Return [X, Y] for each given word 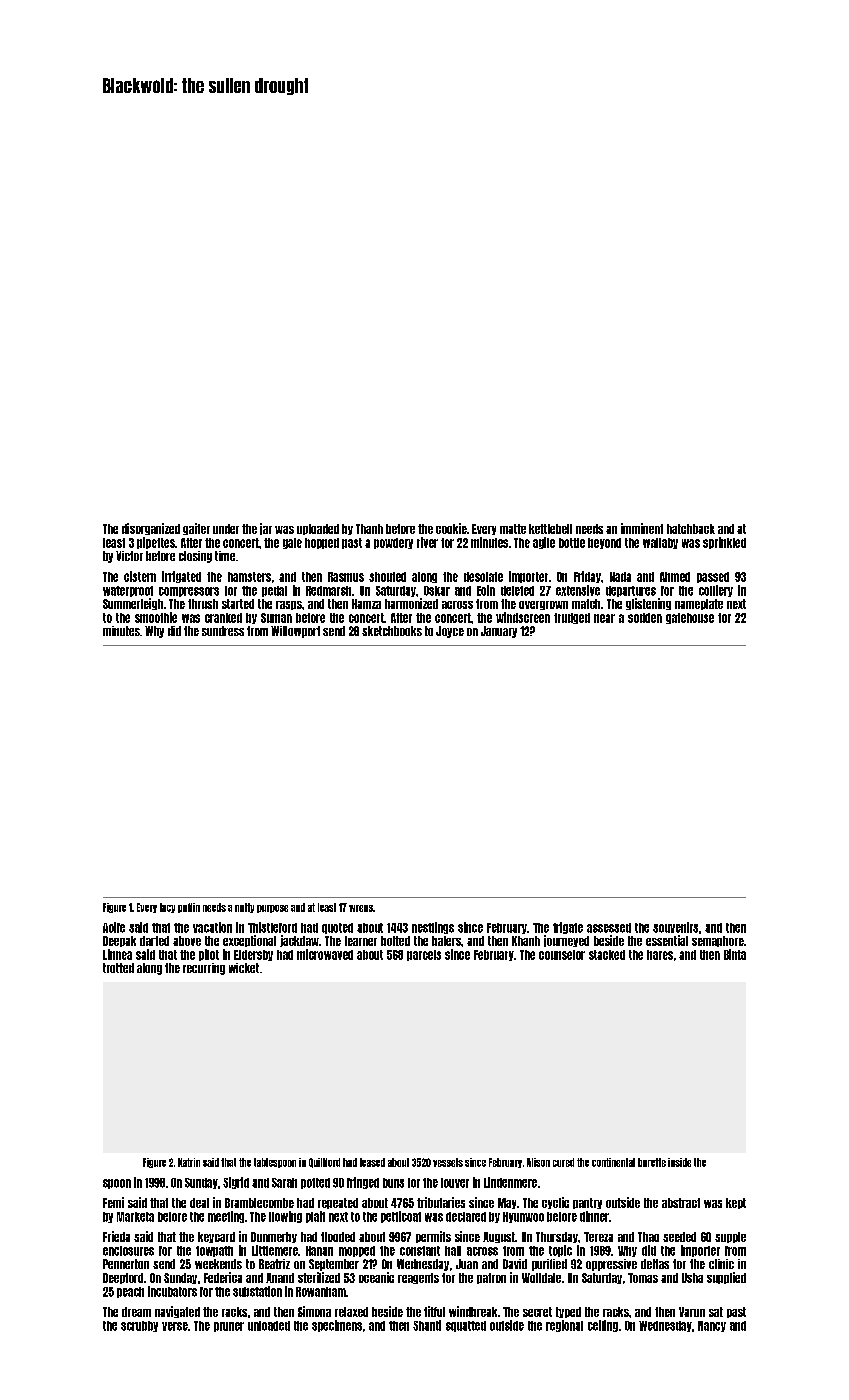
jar [266, 529]
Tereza [598, 1237]
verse [175, 1326]
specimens [337, 1326]
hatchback [691, 529]
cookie [451, 528]
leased [372, 1162]
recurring [204, 969]
